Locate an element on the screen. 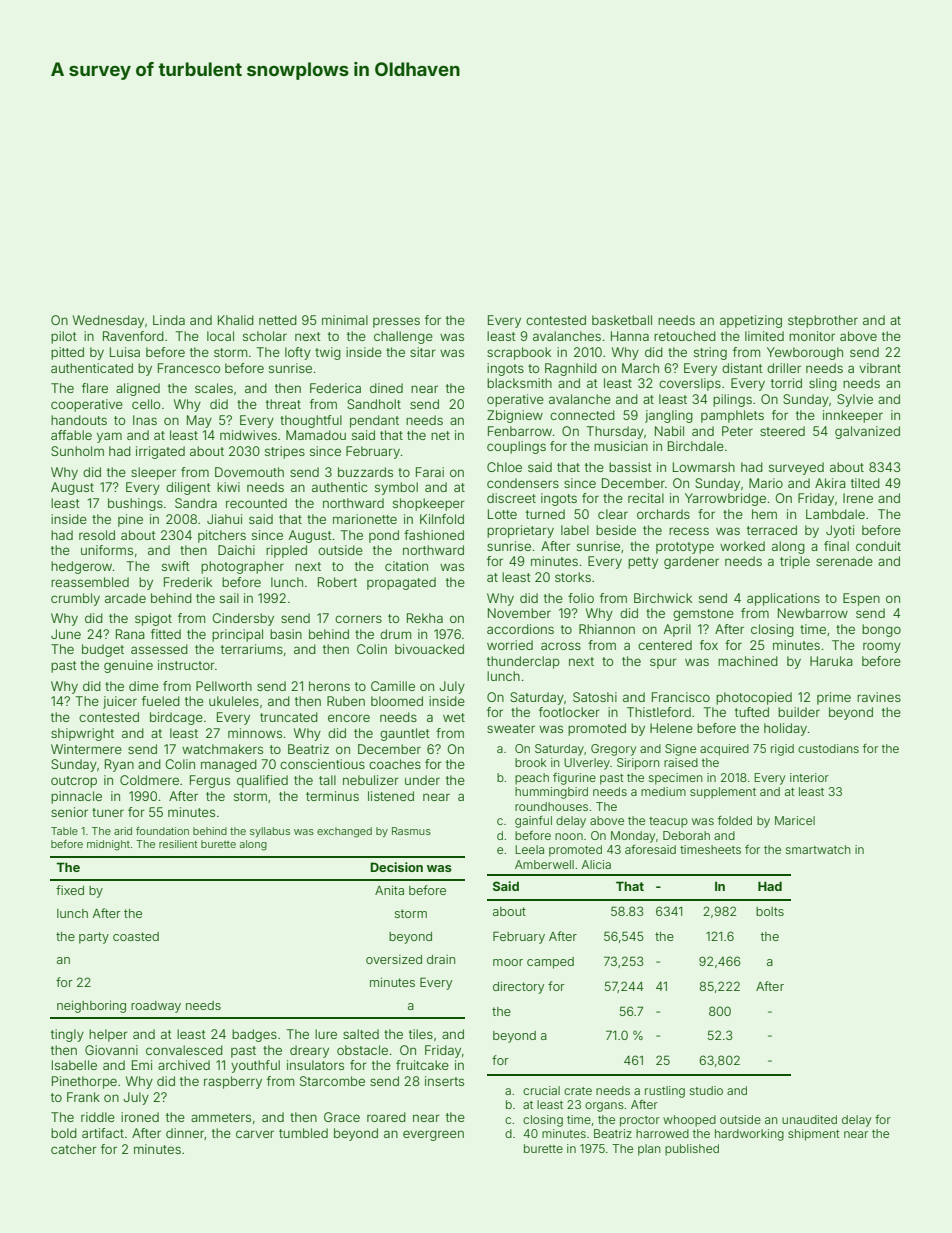 The width and height of the screenshot is (952, 1233). minimal is located at coordinates (345, 320).
